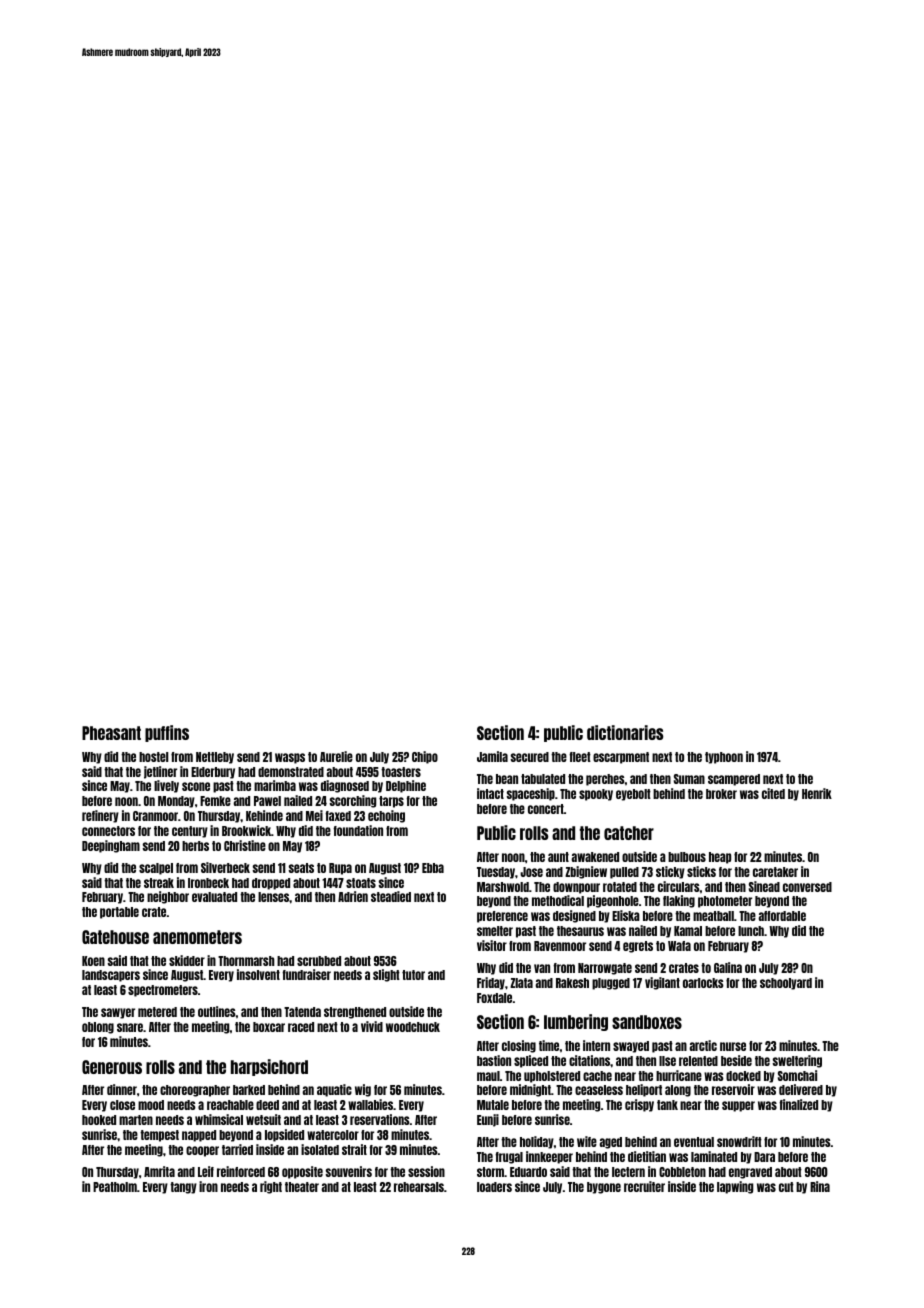  Describe the element at coordinates (605, 969) in the screenshot. I see `Narrowgate` at that location.
